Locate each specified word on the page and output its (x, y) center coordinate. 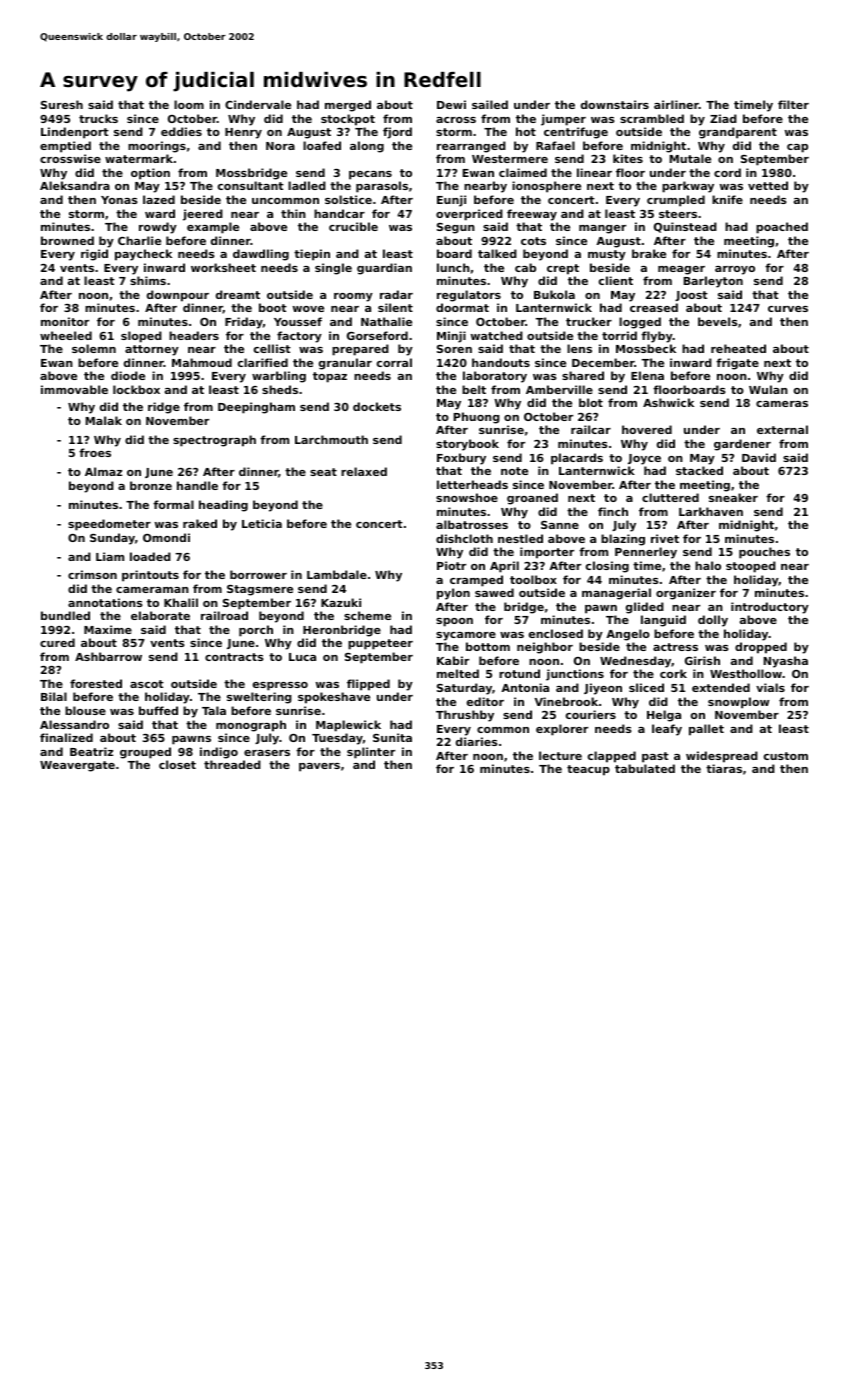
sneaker (733, 497)
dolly (713, 621)
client (616, 280)
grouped (145, 753)
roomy (353, 297)
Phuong (477, 418)
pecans (370, 175)
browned (67, 240)
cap (797, 148)
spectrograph (214, 441)
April (504, 567)
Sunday (112, 539)
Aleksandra (75, 185)
